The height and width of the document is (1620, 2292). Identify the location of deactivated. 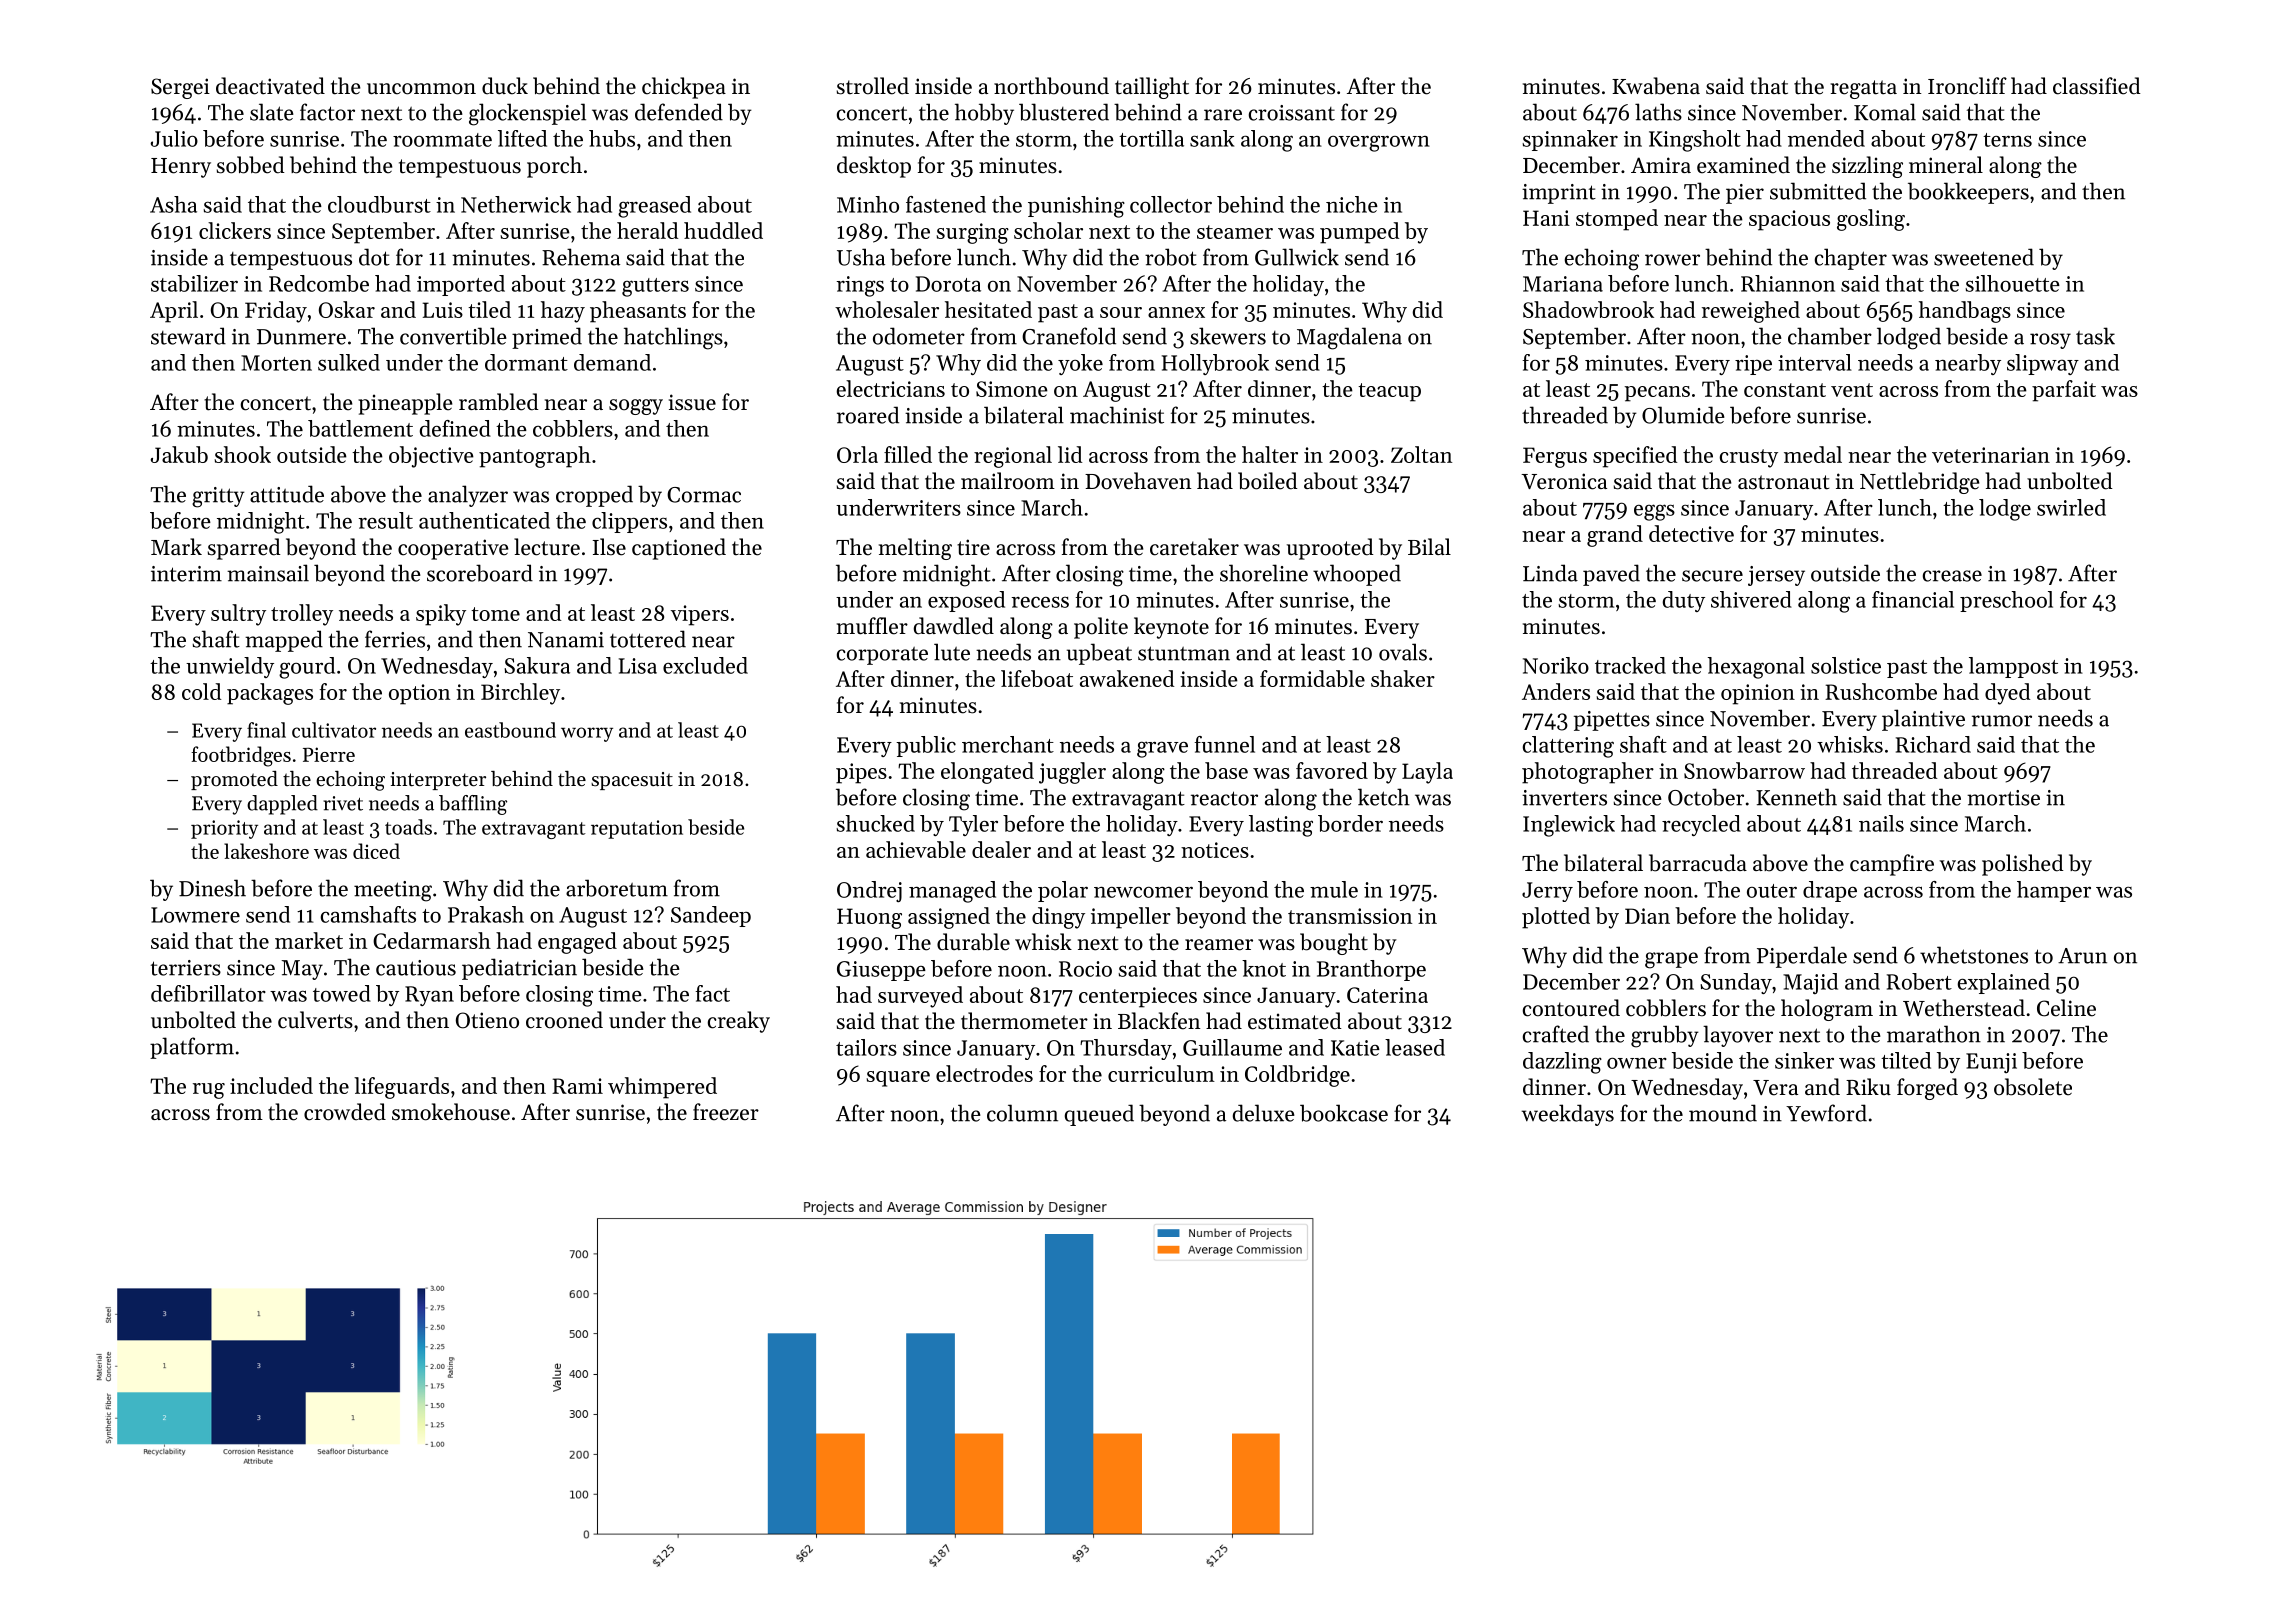
(270, 86).
